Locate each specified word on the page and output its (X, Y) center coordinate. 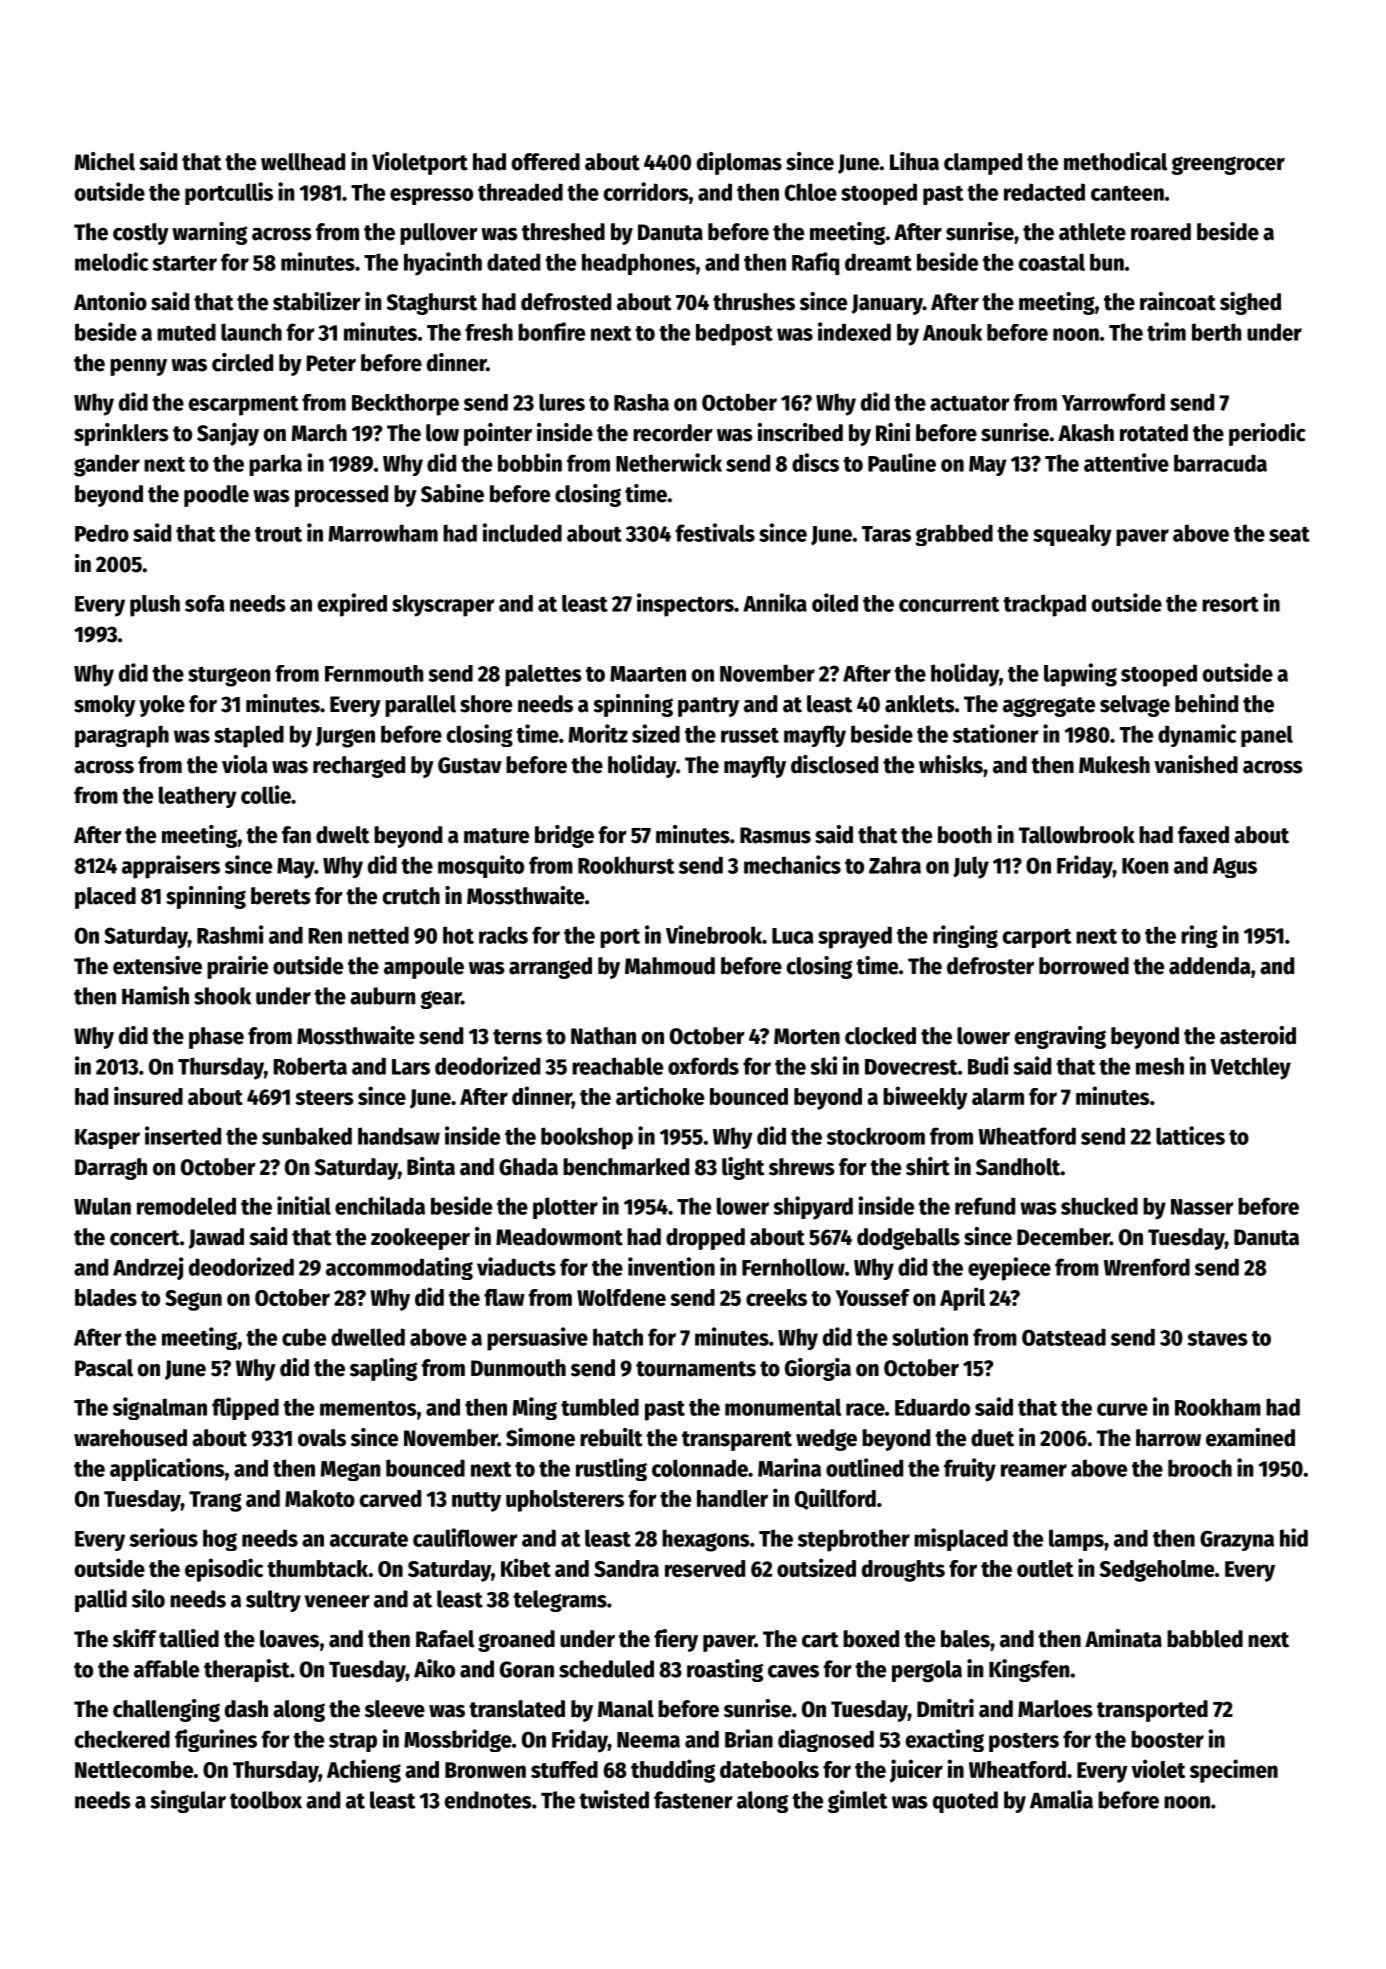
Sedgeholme (1157, 1571)
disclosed (834, 764)
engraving (1060, 1037)
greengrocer (1228, 165)
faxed (1203, 835)
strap (353, 1742)
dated (513, 262)
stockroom (876, 1136)
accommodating (399, 1268)
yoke (162, 706)
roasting (725, 1670)
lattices (1190, 1135)
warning (209, 233)
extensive (157, 965)
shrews (802, 1167)
